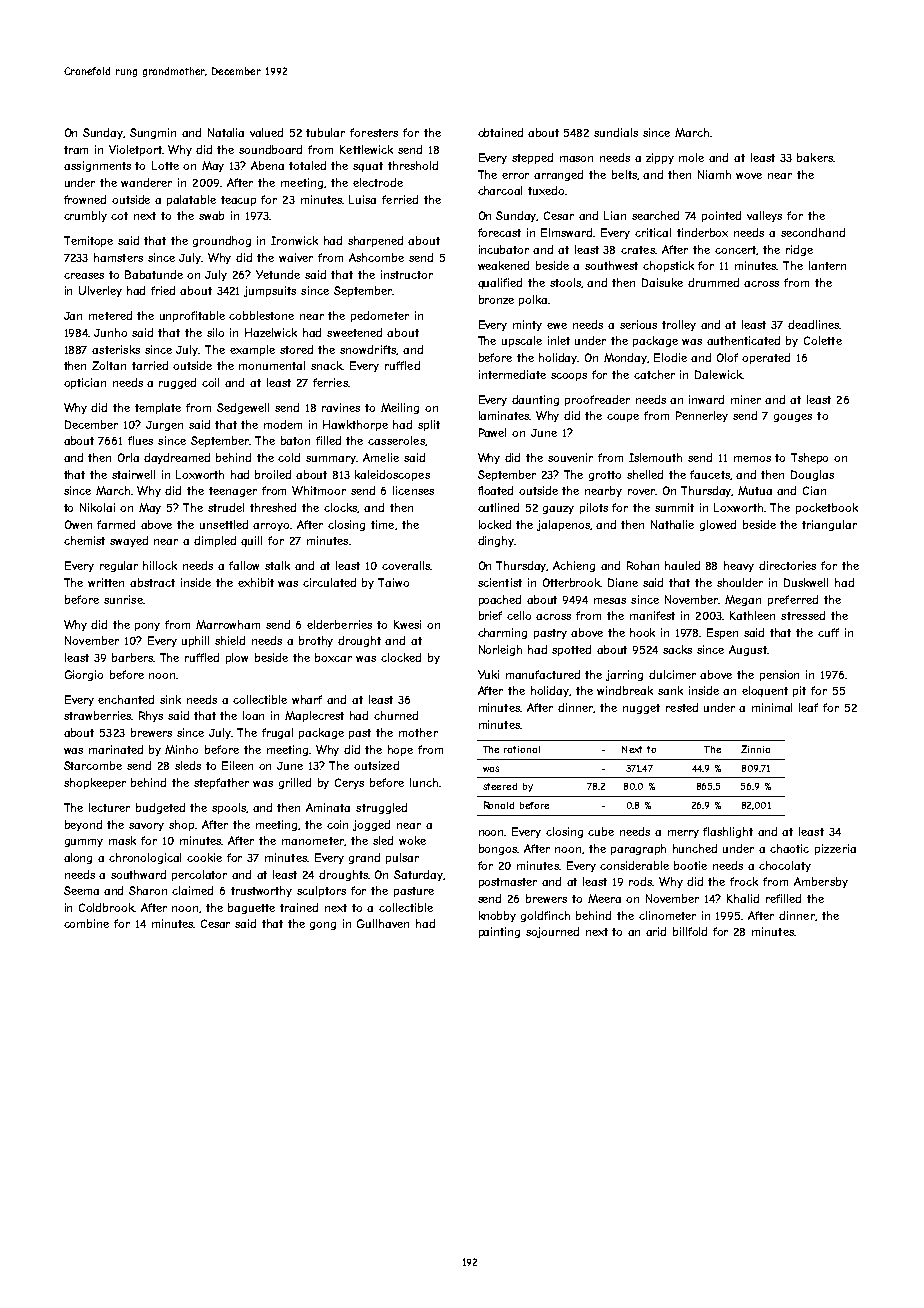 This document has width=924, height=1308. I want to click on gong, so click(323, 926).
